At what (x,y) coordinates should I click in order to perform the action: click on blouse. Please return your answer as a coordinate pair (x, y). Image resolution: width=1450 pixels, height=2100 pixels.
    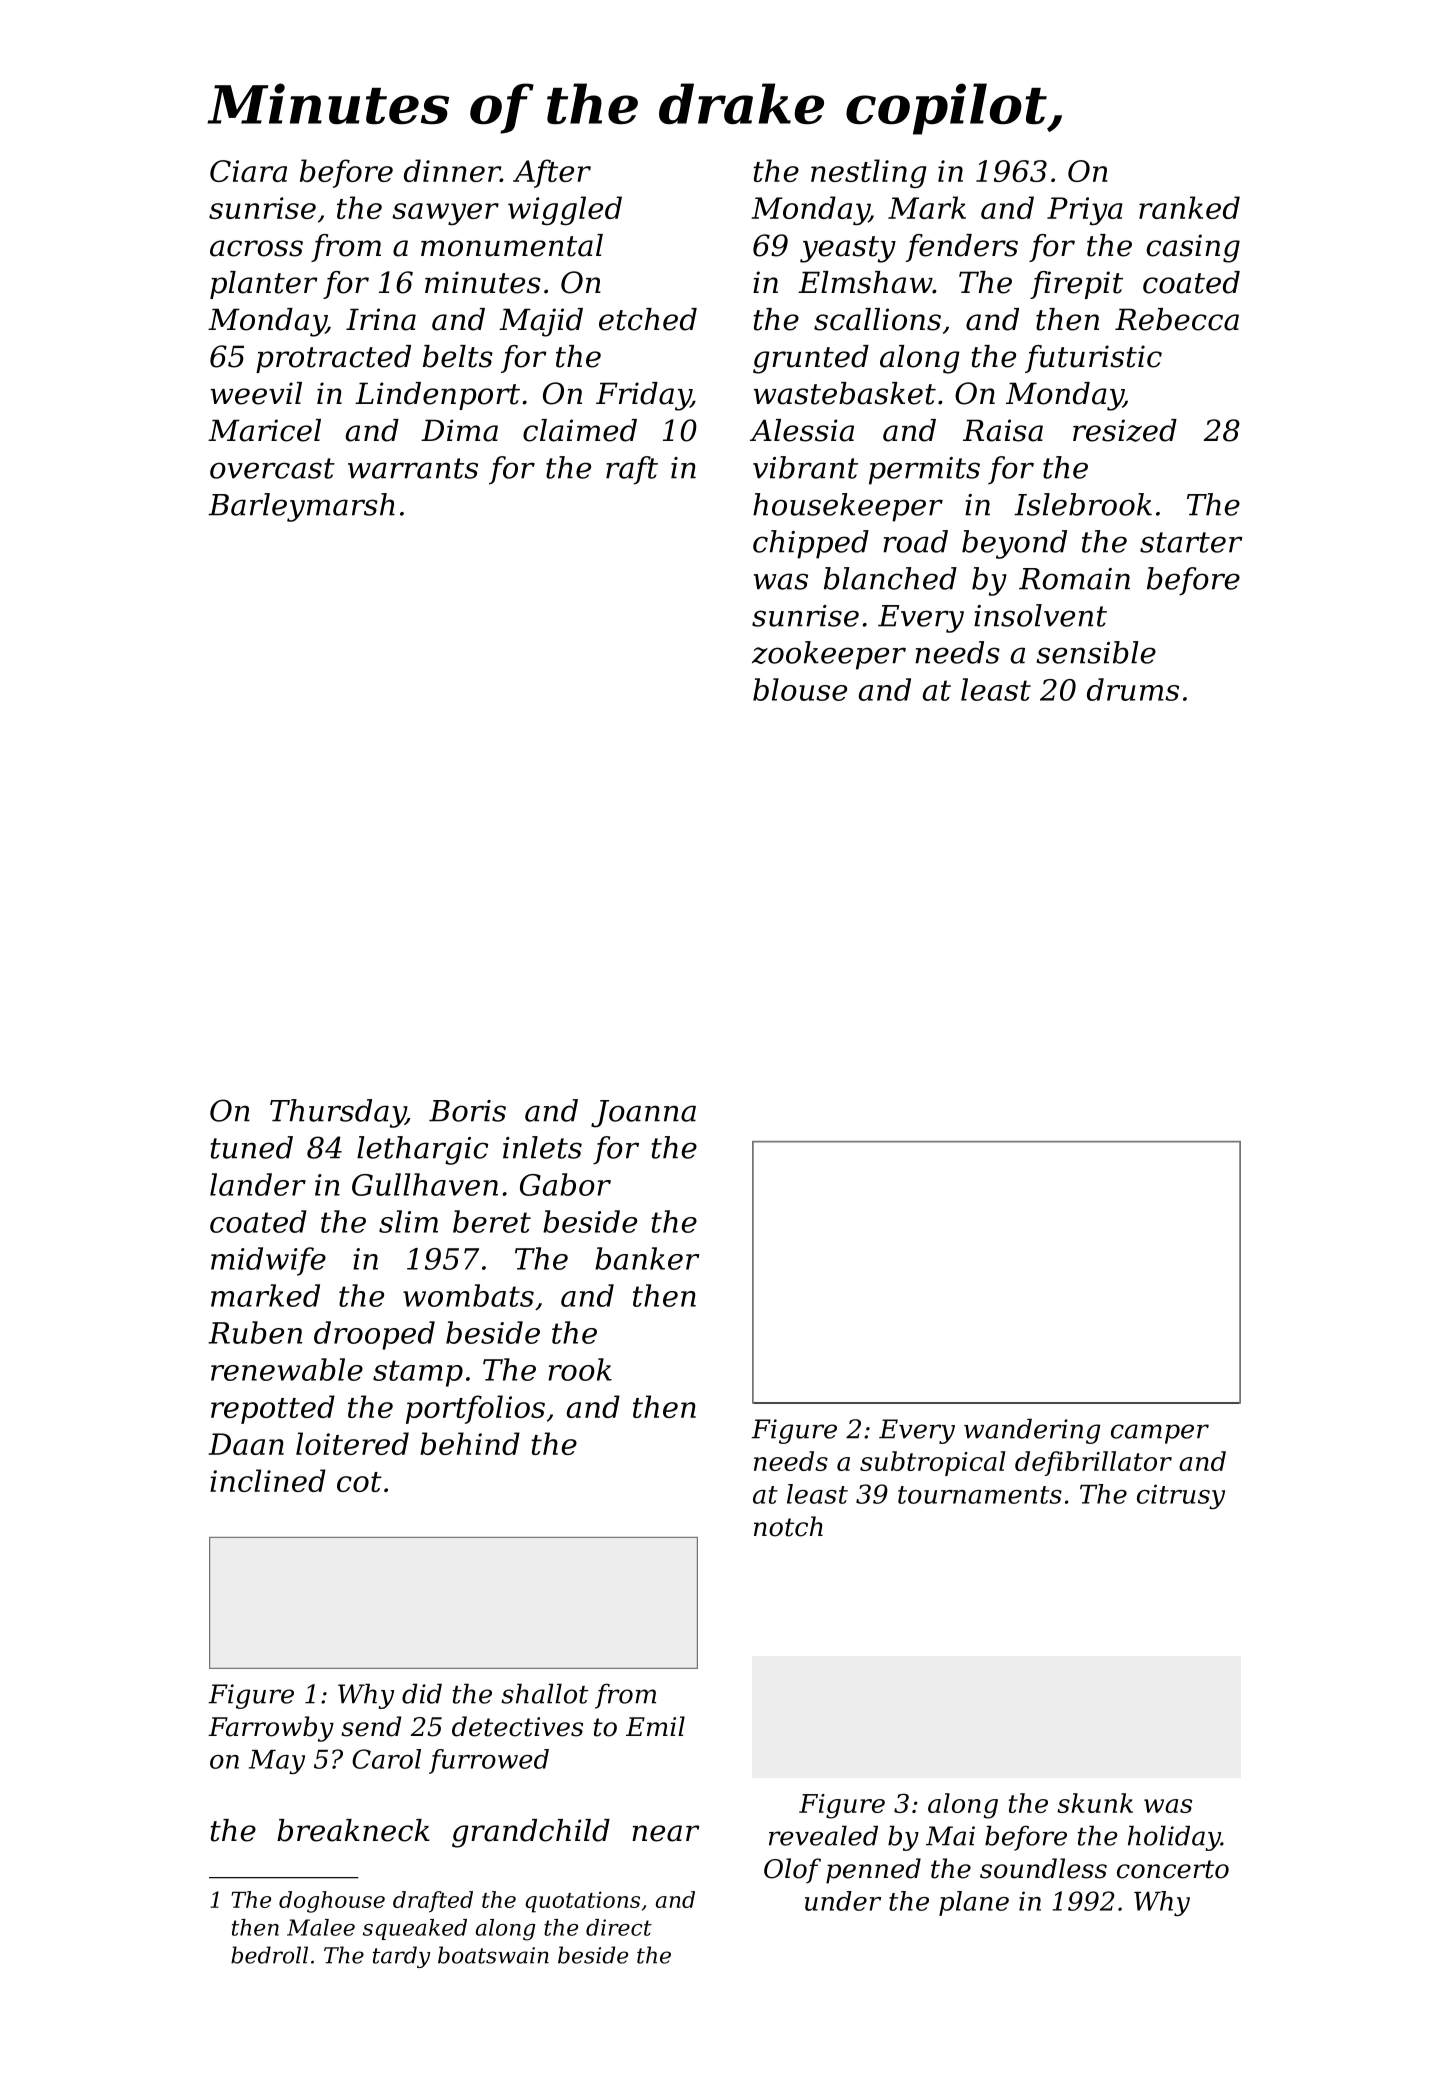
    Looking at the image, I should click on (800, 689).
